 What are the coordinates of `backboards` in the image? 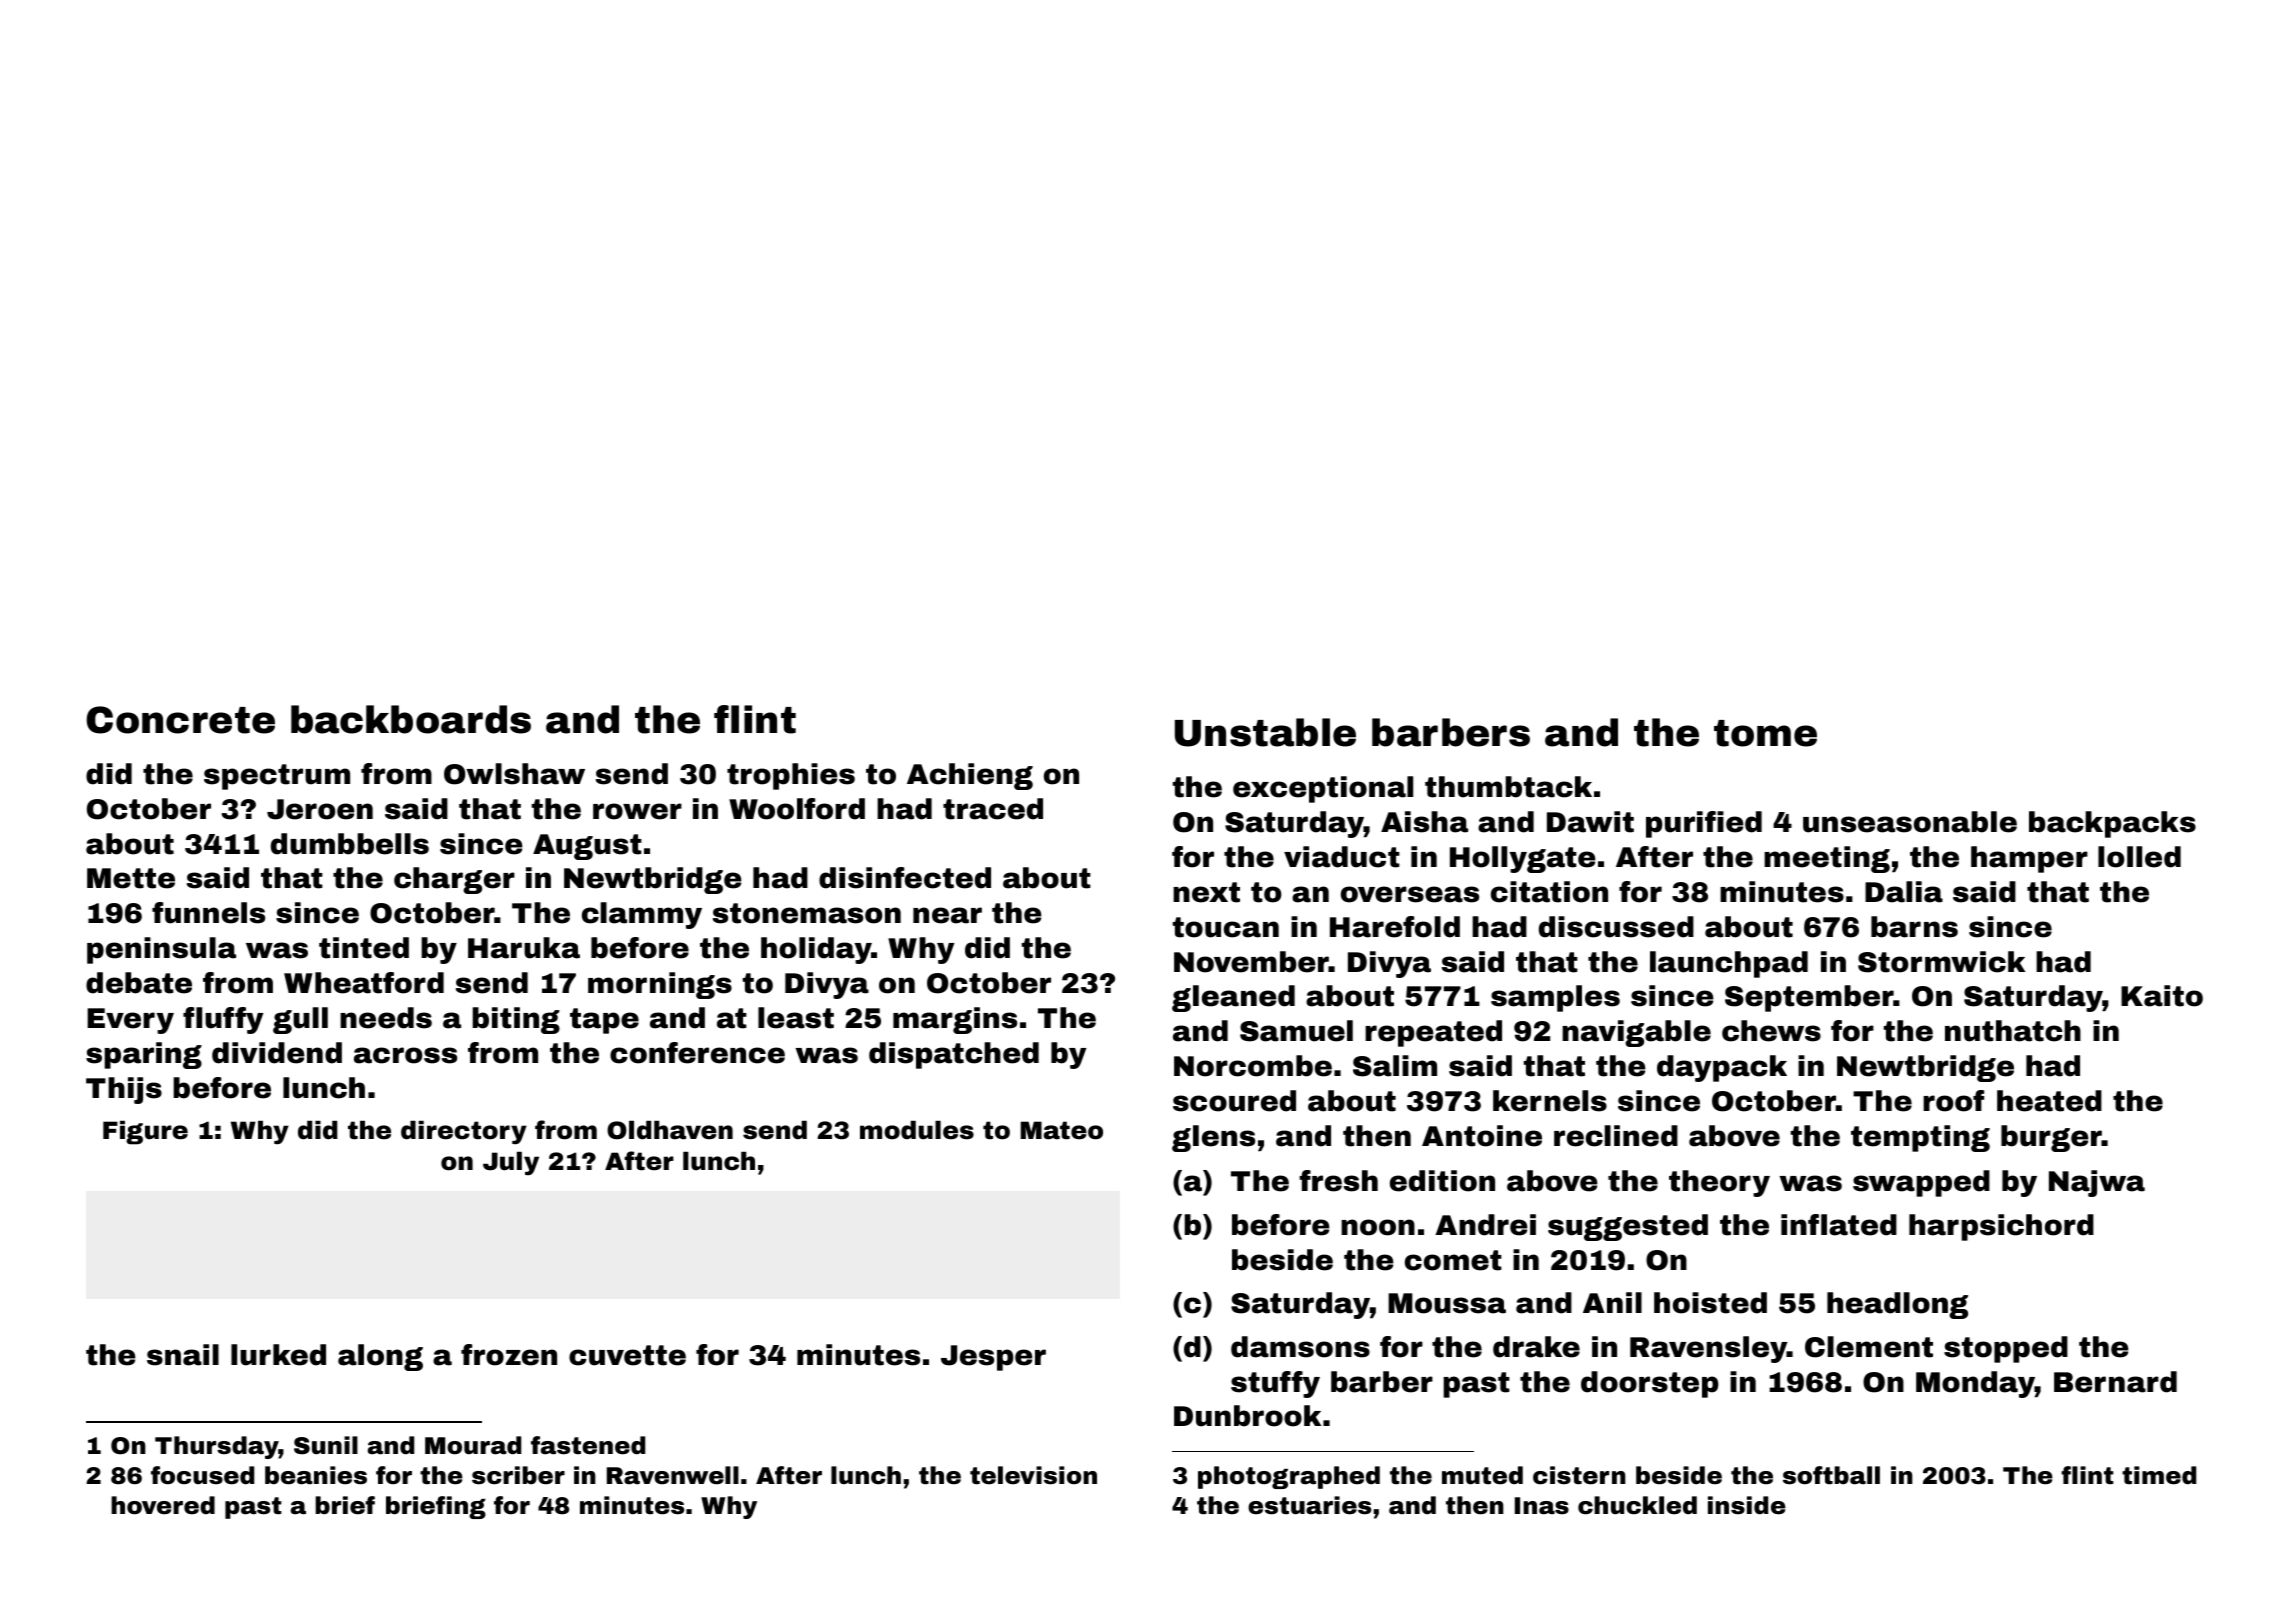 It's located at (411, 719).
